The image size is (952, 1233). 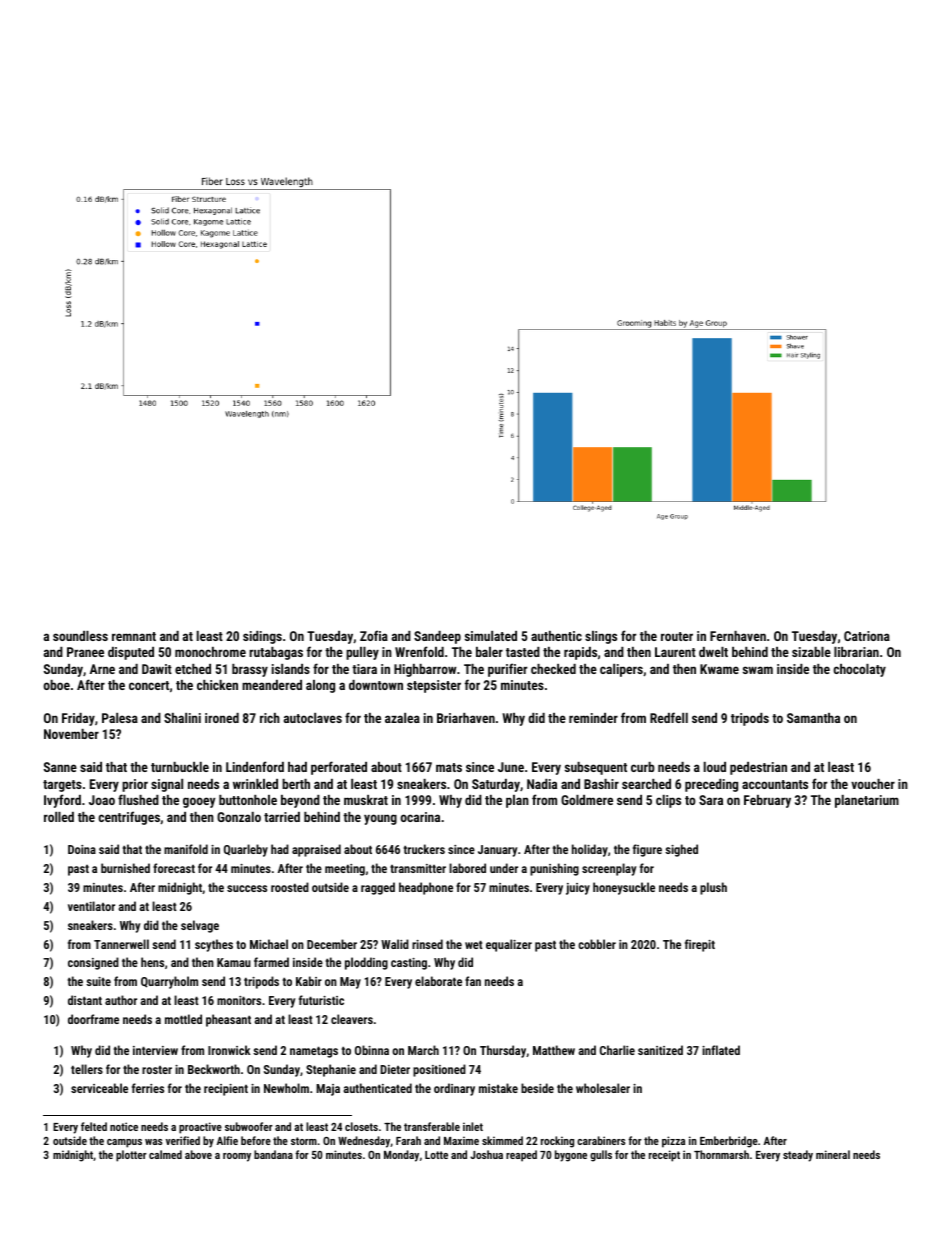 I want to click on Palesa, so click(x=120, y=718).
